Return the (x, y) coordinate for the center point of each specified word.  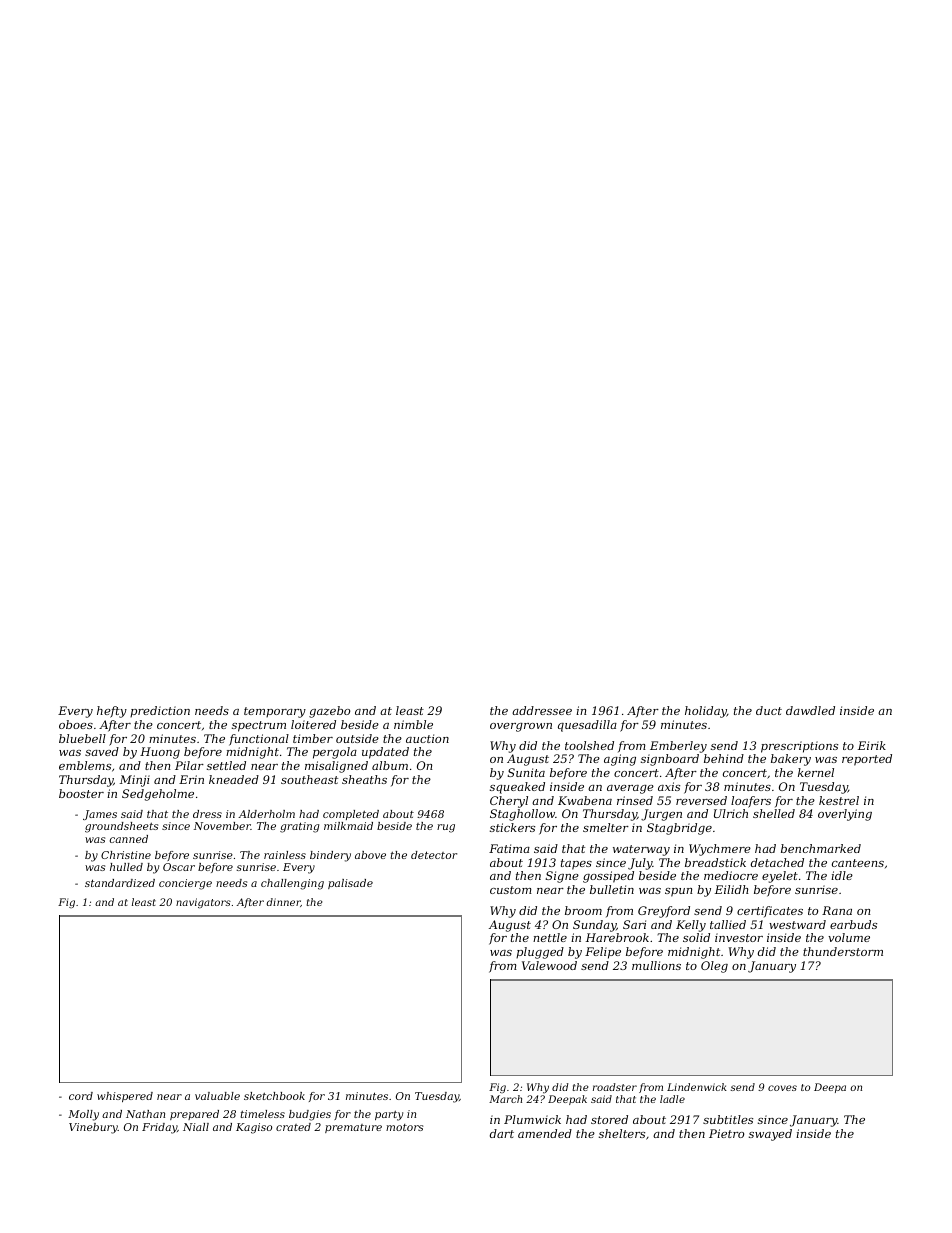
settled (226, 765)
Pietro (726, 1133)
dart (502, 1133)
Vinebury (93, 1128)
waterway (641, 850)
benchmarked (821, 848)
